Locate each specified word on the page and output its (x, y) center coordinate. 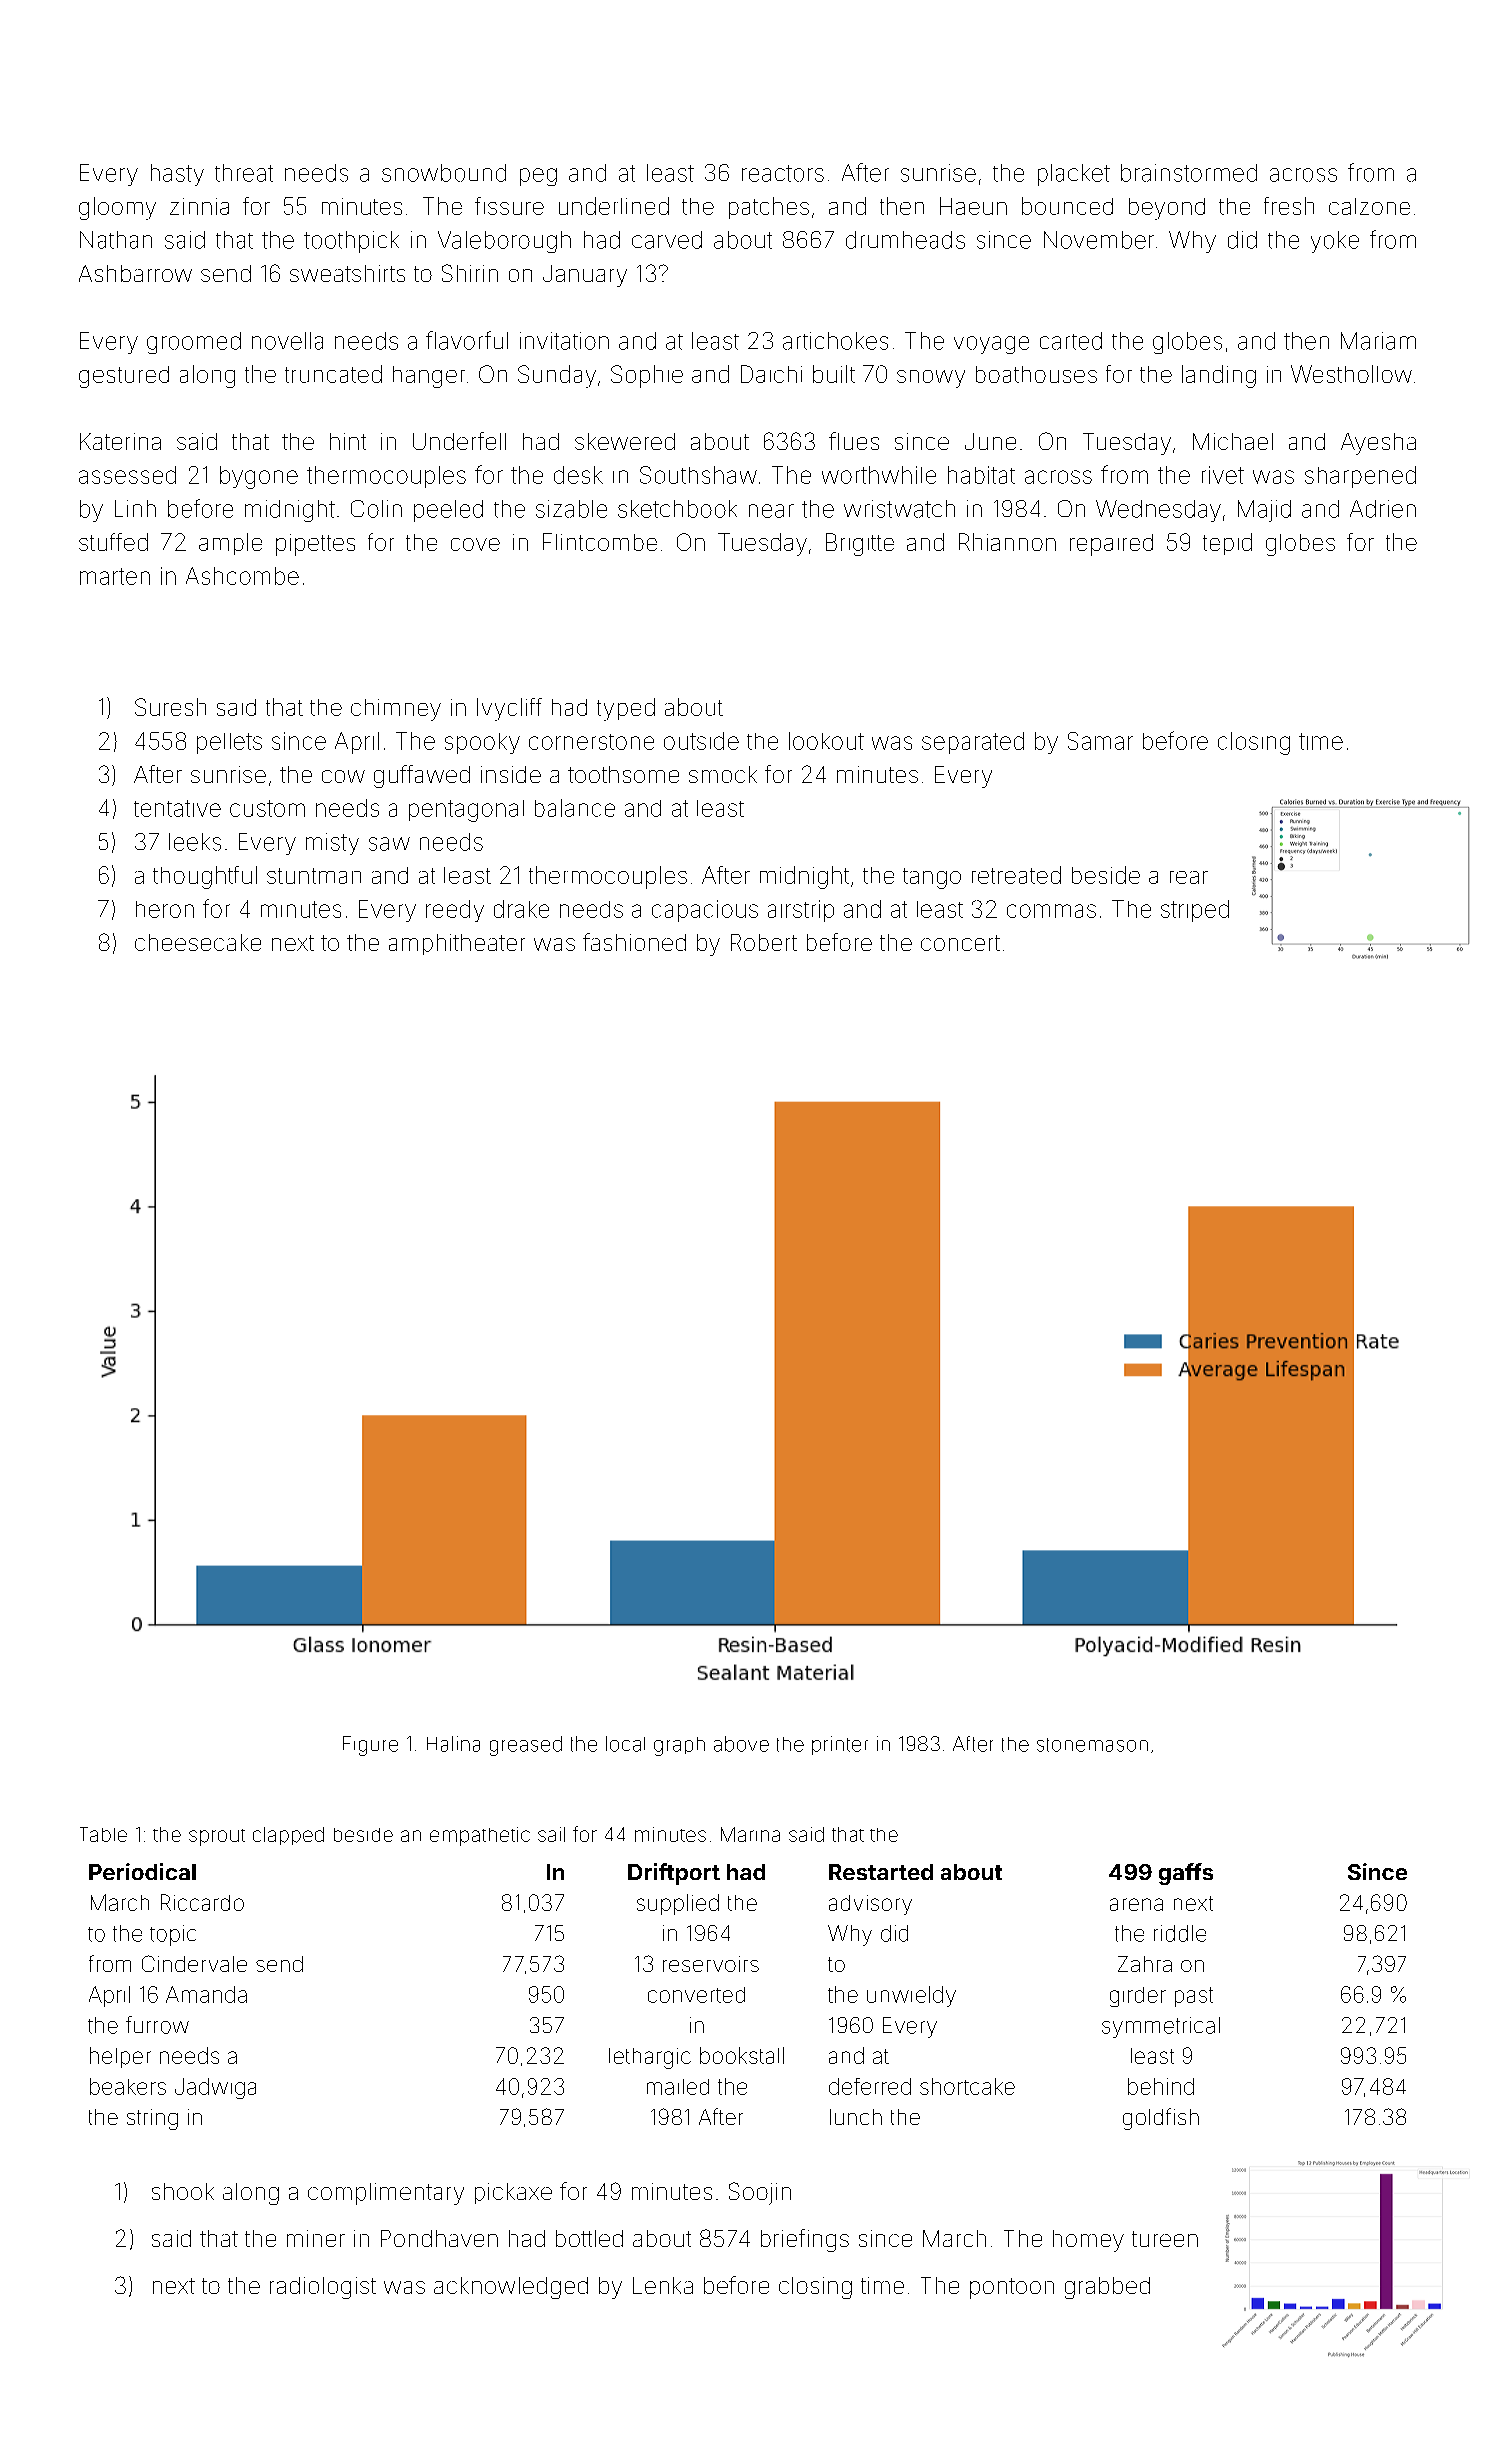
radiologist (323, 2288)
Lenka (663, 2285)
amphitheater (457, 944)
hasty (177, 175)
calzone (1369, 206)
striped (1195, 911)
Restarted (881, 1872)
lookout (826, 741)
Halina (453, 1744)
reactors (783, 173)
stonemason (1092, 1745)
